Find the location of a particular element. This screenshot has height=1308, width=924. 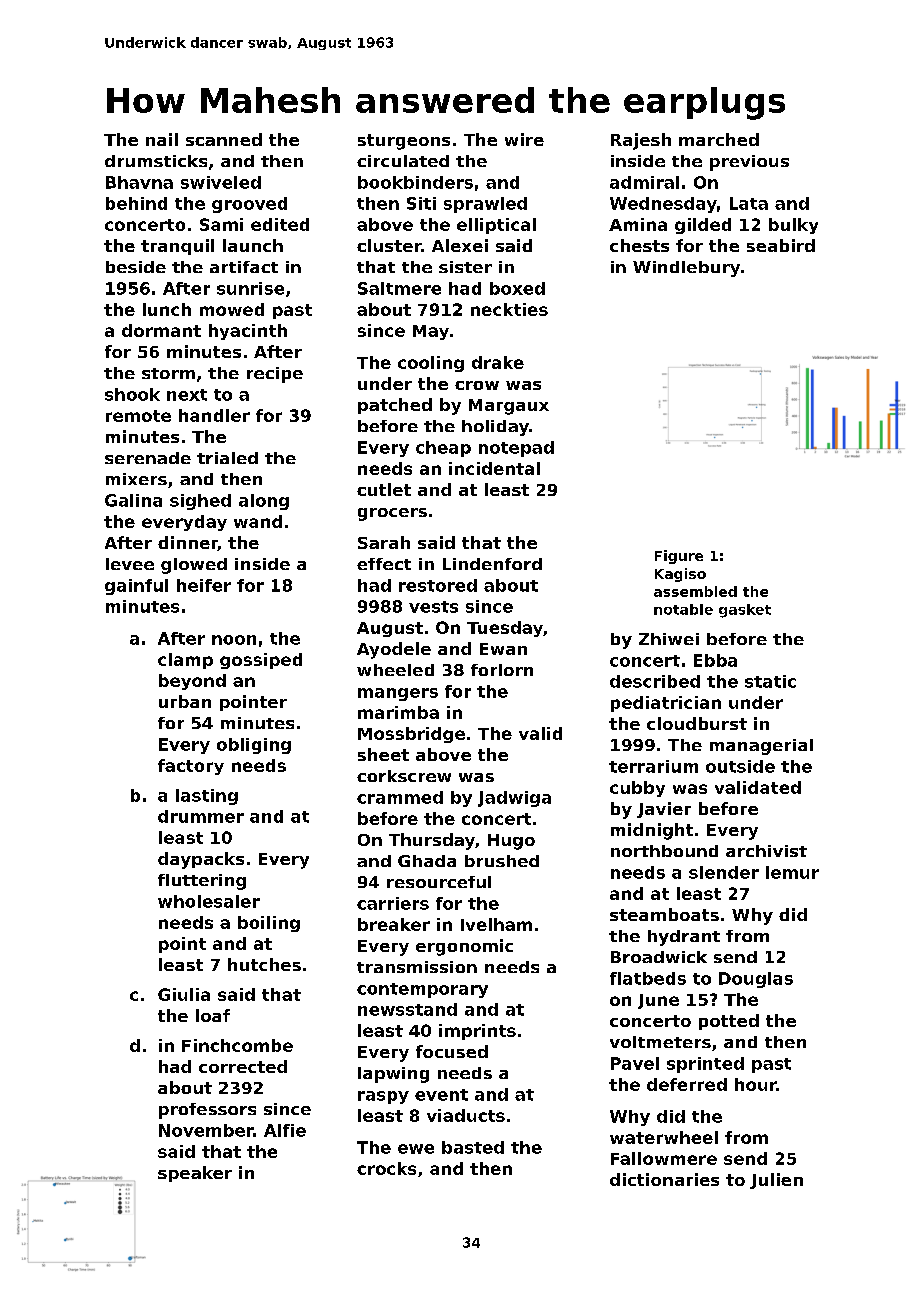

neckties is located at coordinates (509, 309).
